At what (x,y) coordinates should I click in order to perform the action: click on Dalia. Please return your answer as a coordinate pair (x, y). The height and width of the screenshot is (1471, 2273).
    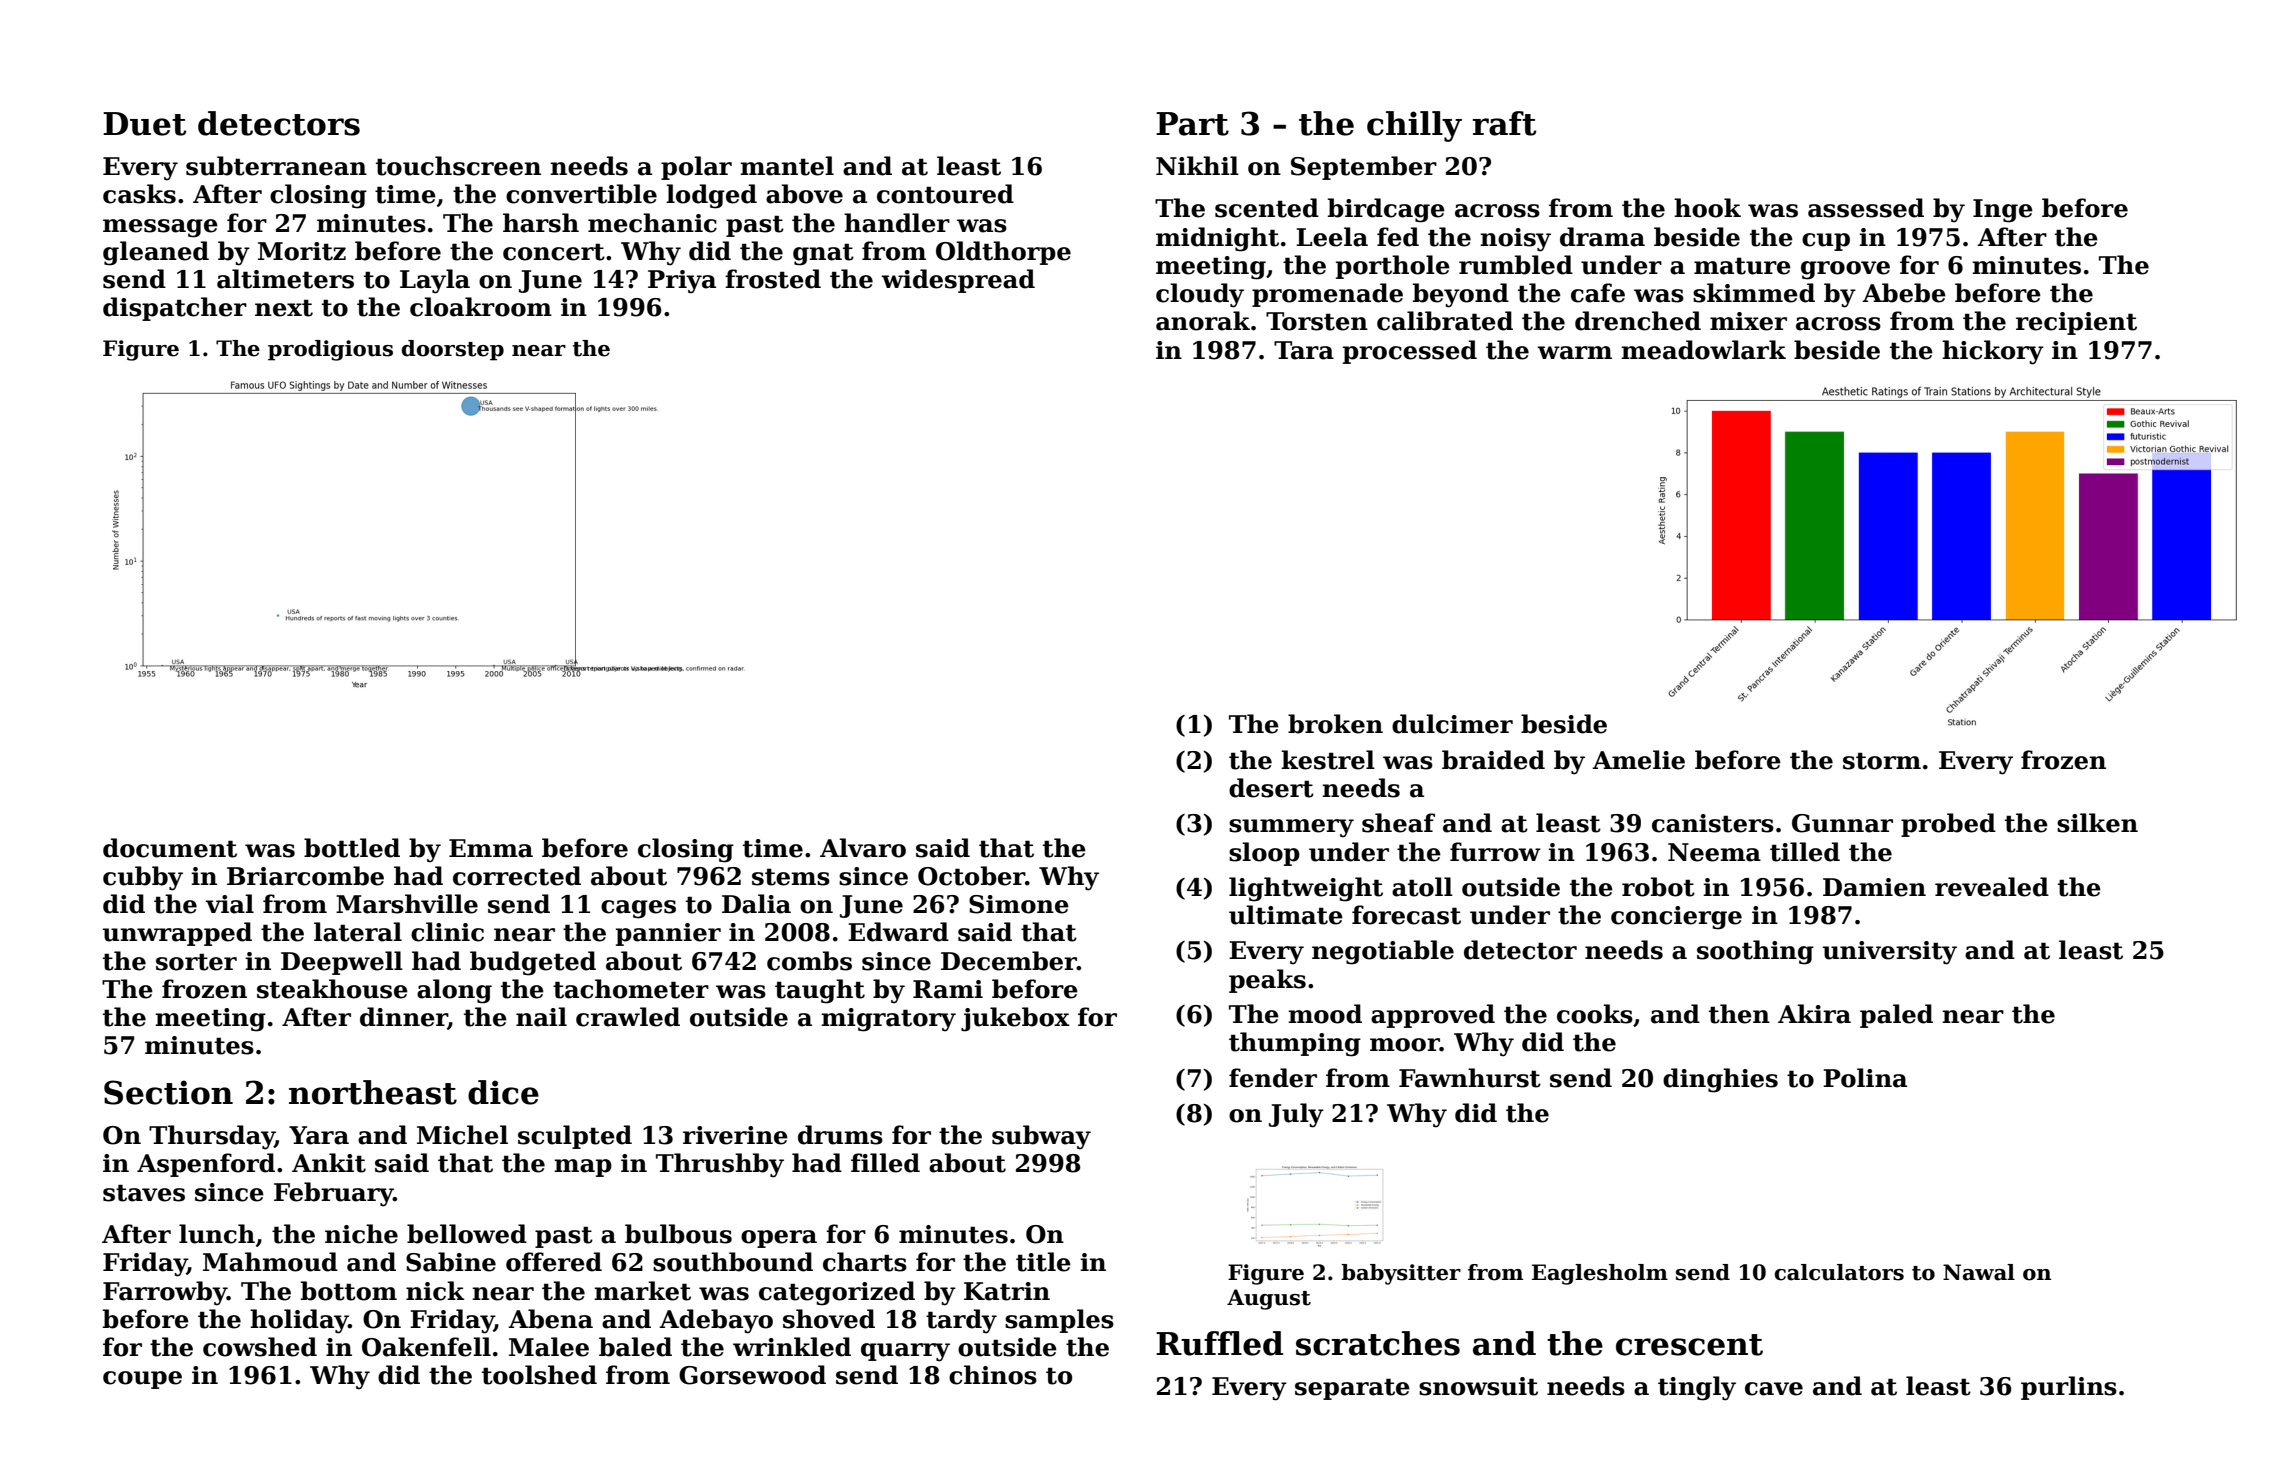
    Looking at the image, I should click on (756, 904).
